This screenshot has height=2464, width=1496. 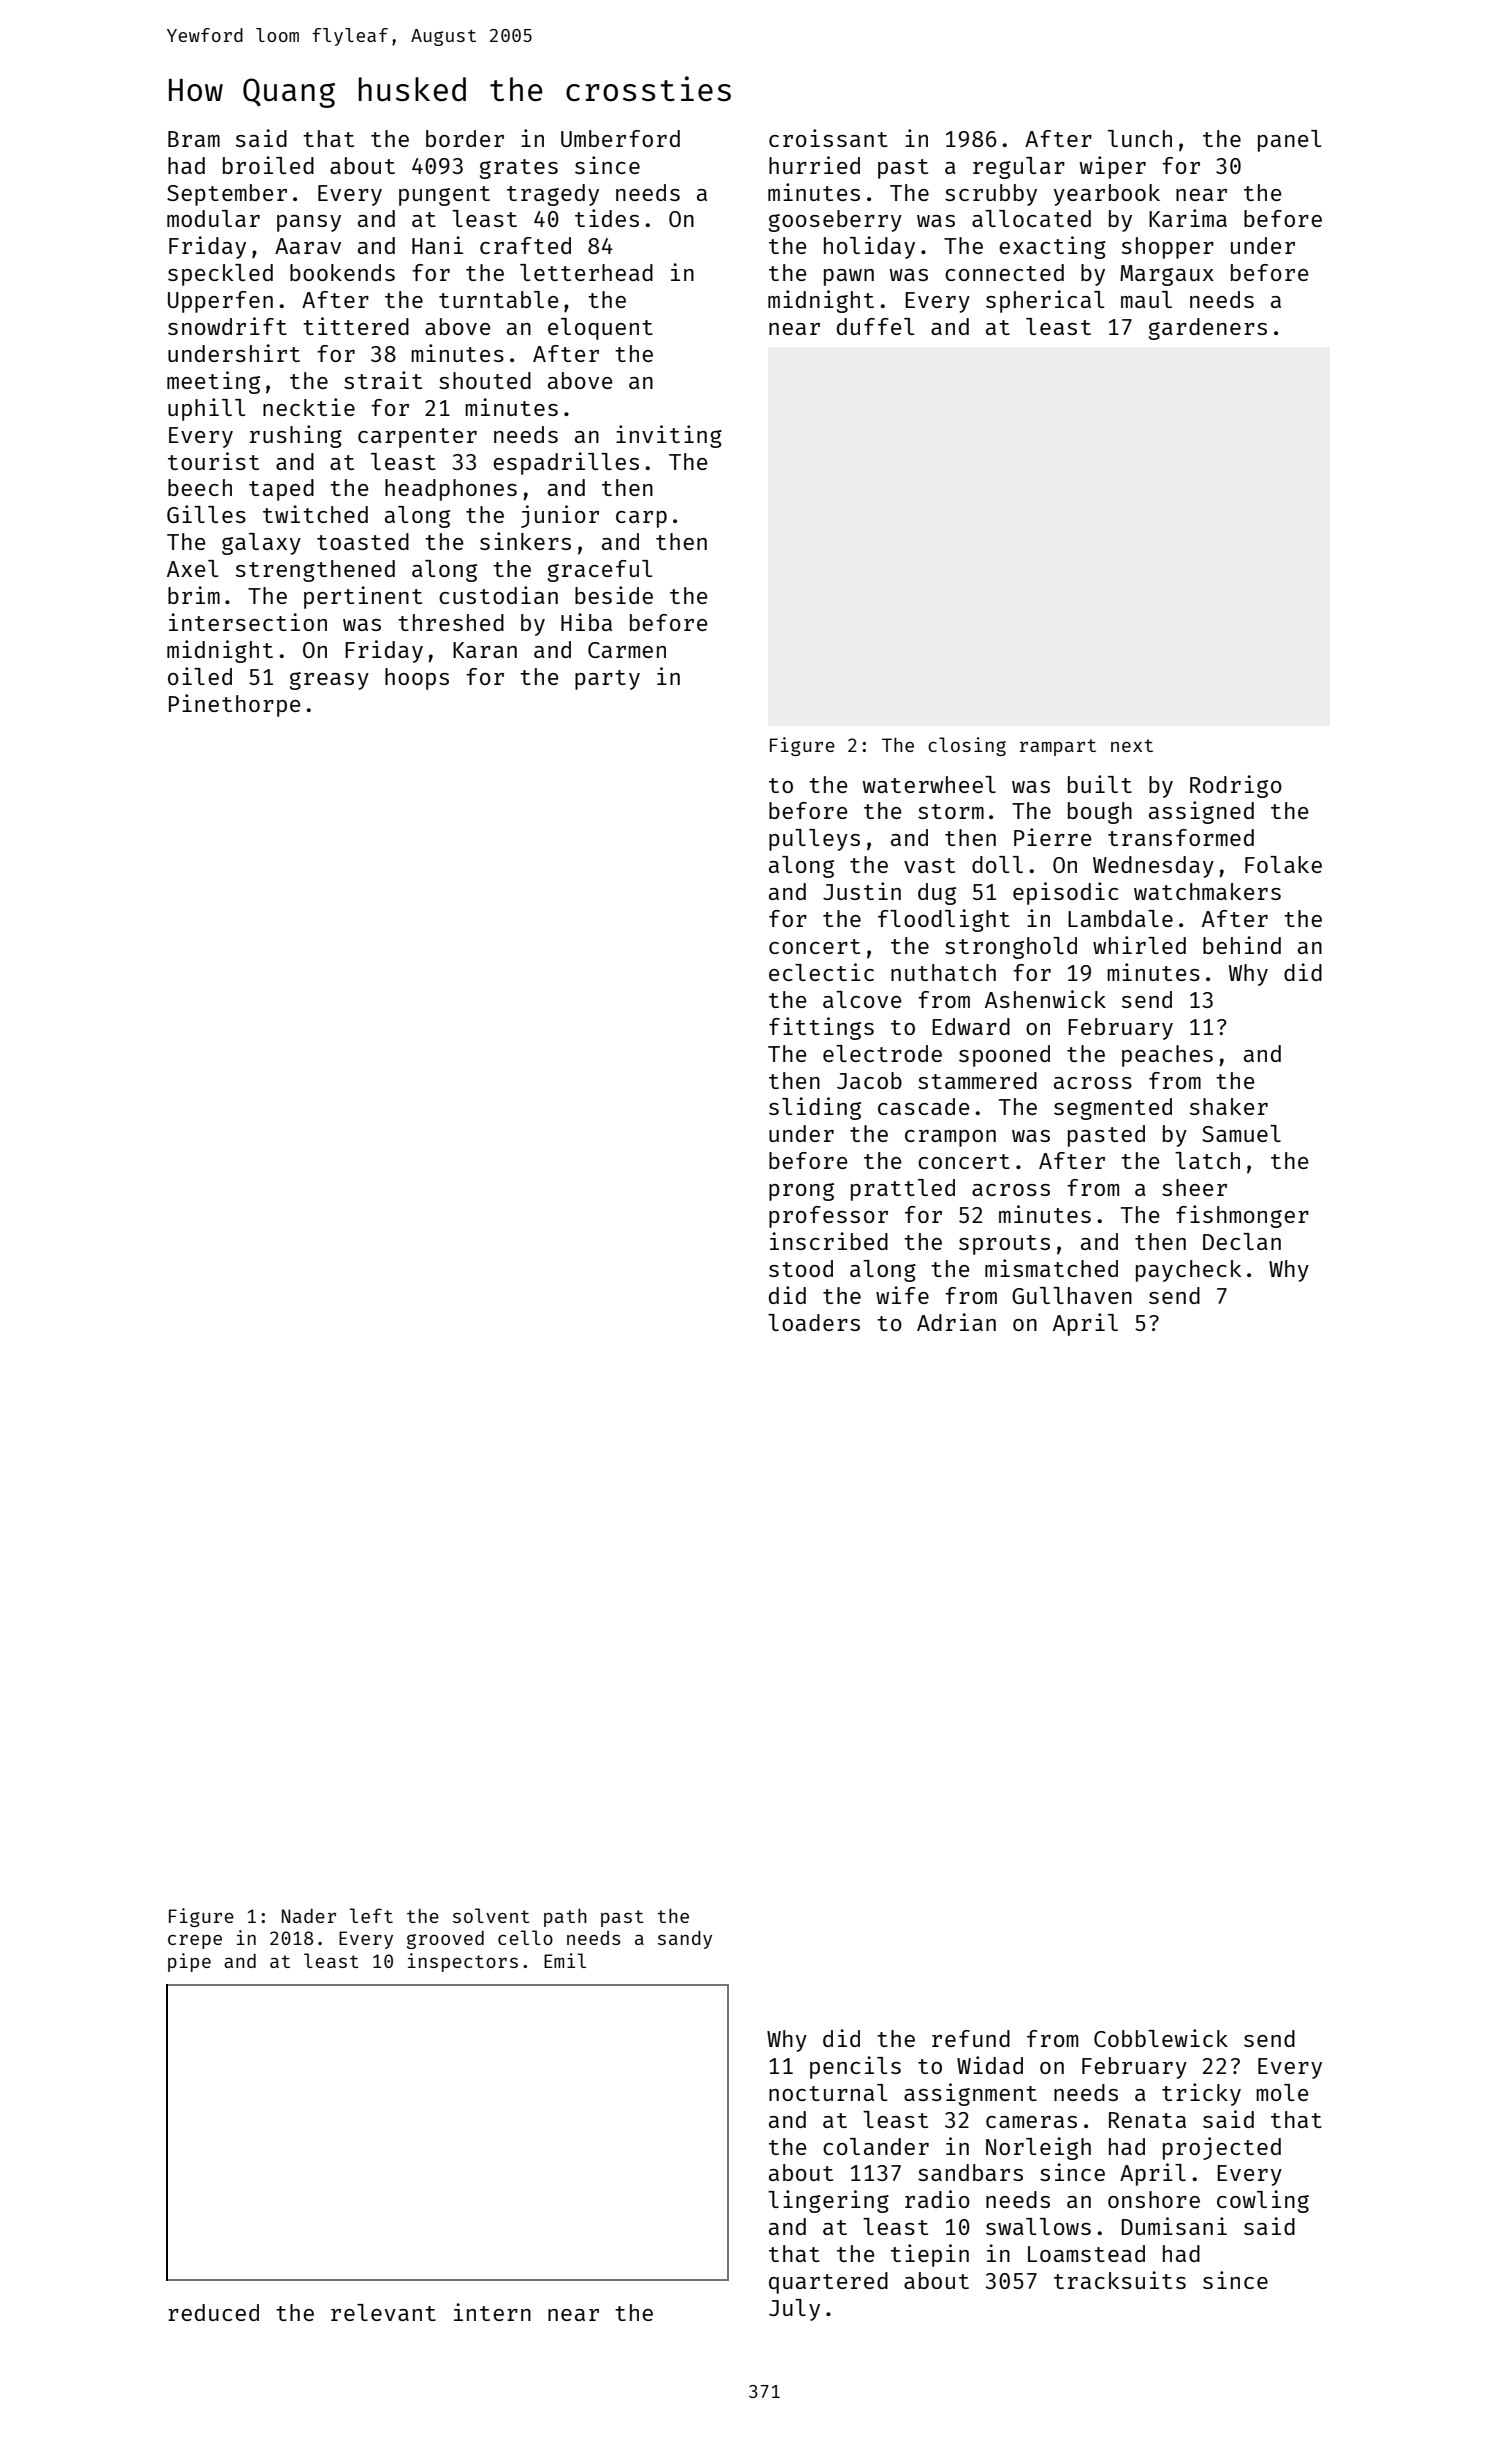 I want to click on July, so click(x=794, y=2310).
